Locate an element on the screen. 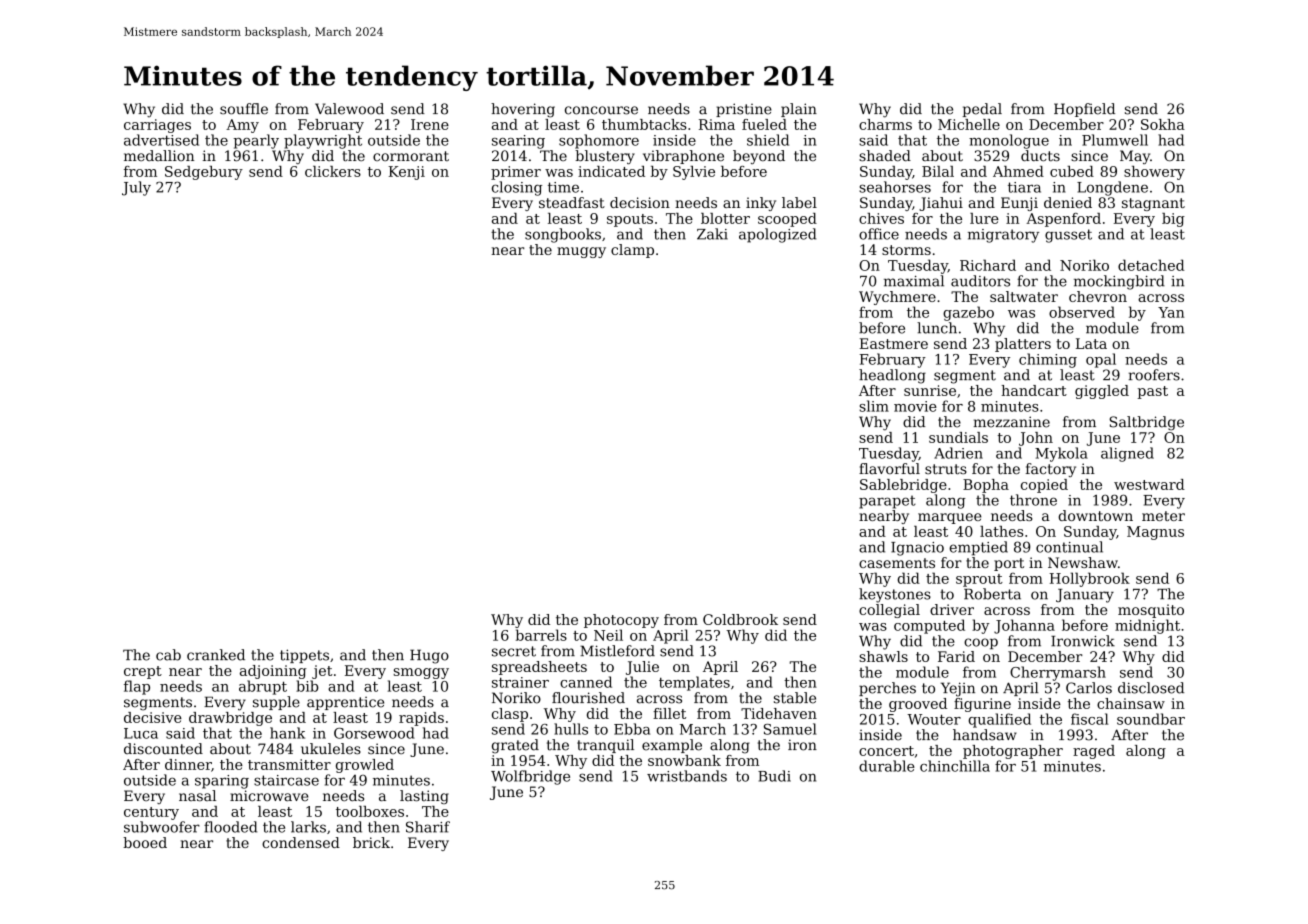 The height and width of the screenshot is (924, 1308). decision is located at coordinates (640, 202).
